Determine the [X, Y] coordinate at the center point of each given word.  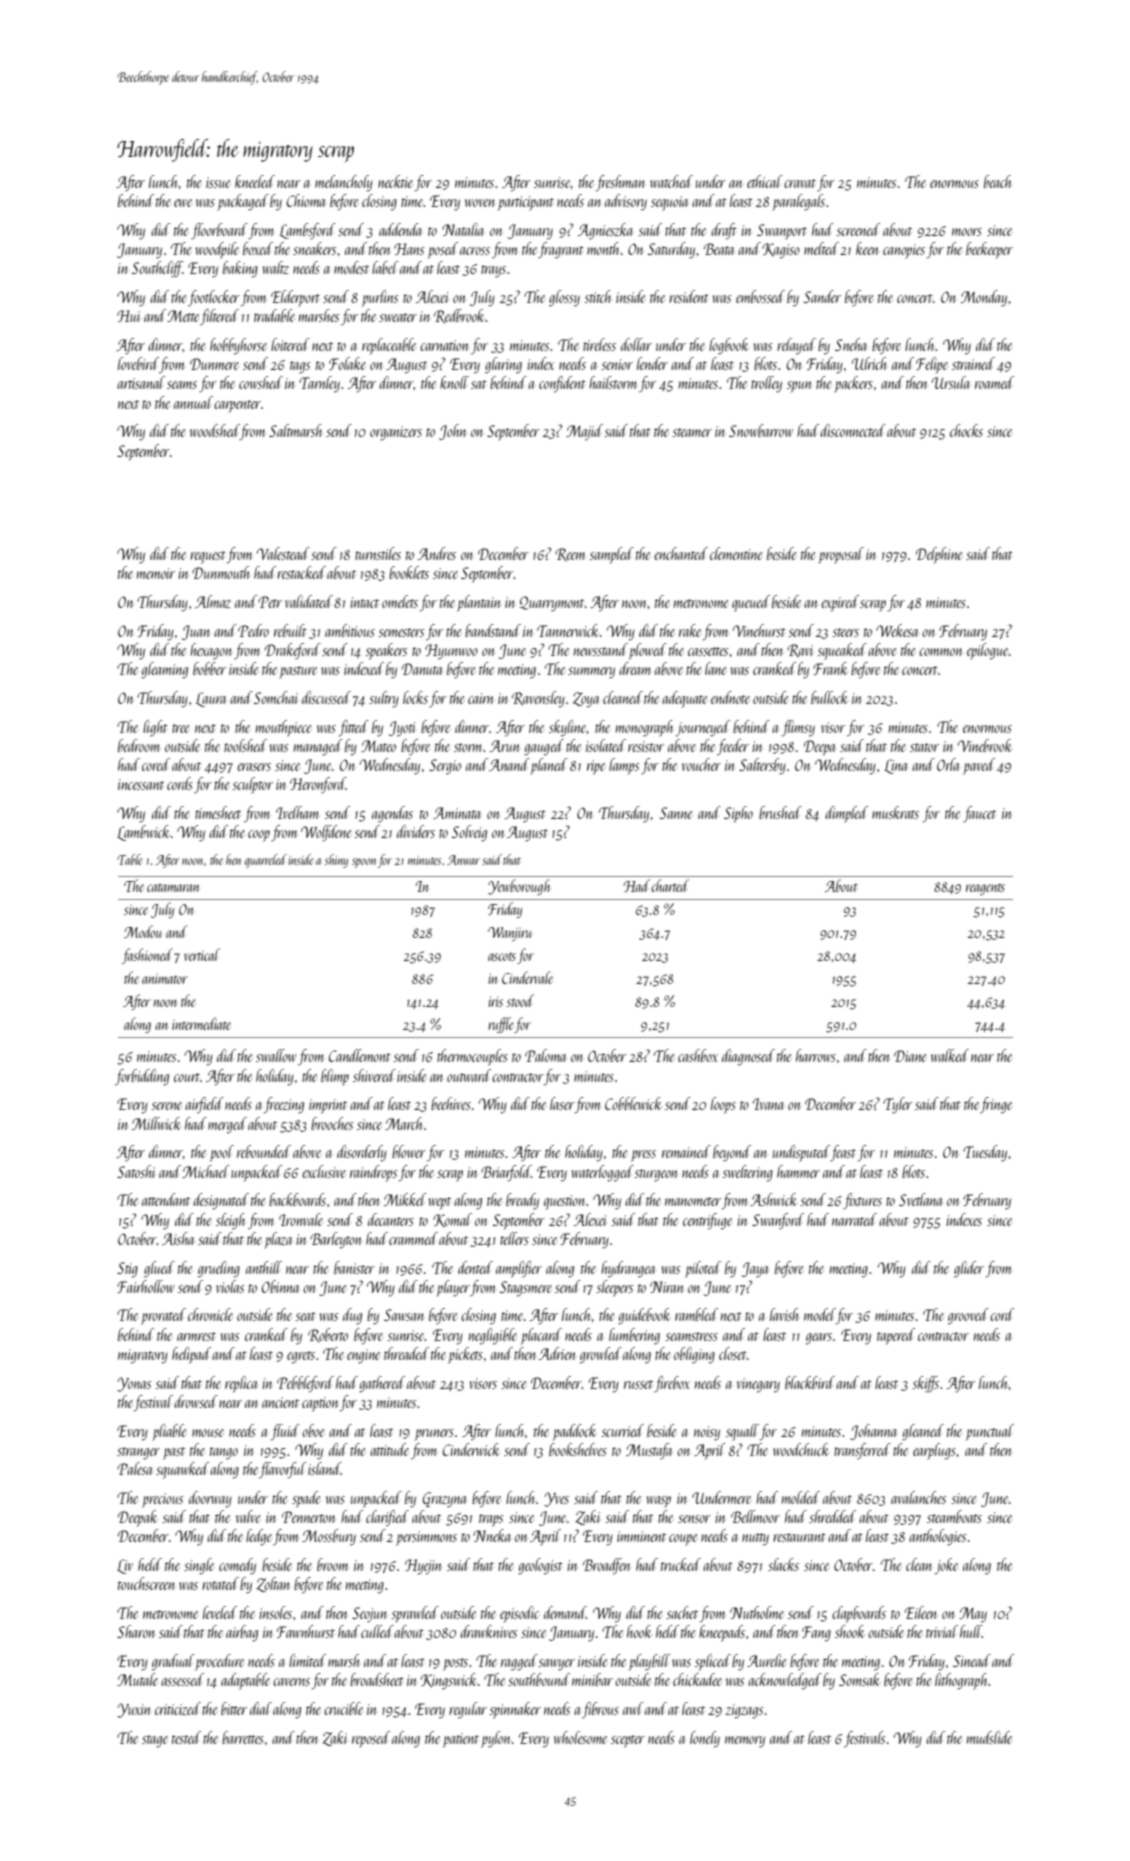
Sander [822, 296]
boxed [258, 248]
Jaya [755, 1270]
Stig [127, 1270]
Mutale [137, 1679]
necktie [395, 181]
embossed [760, 296]
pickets [465, 1355]
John [452, 432]
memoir [156, 573]
